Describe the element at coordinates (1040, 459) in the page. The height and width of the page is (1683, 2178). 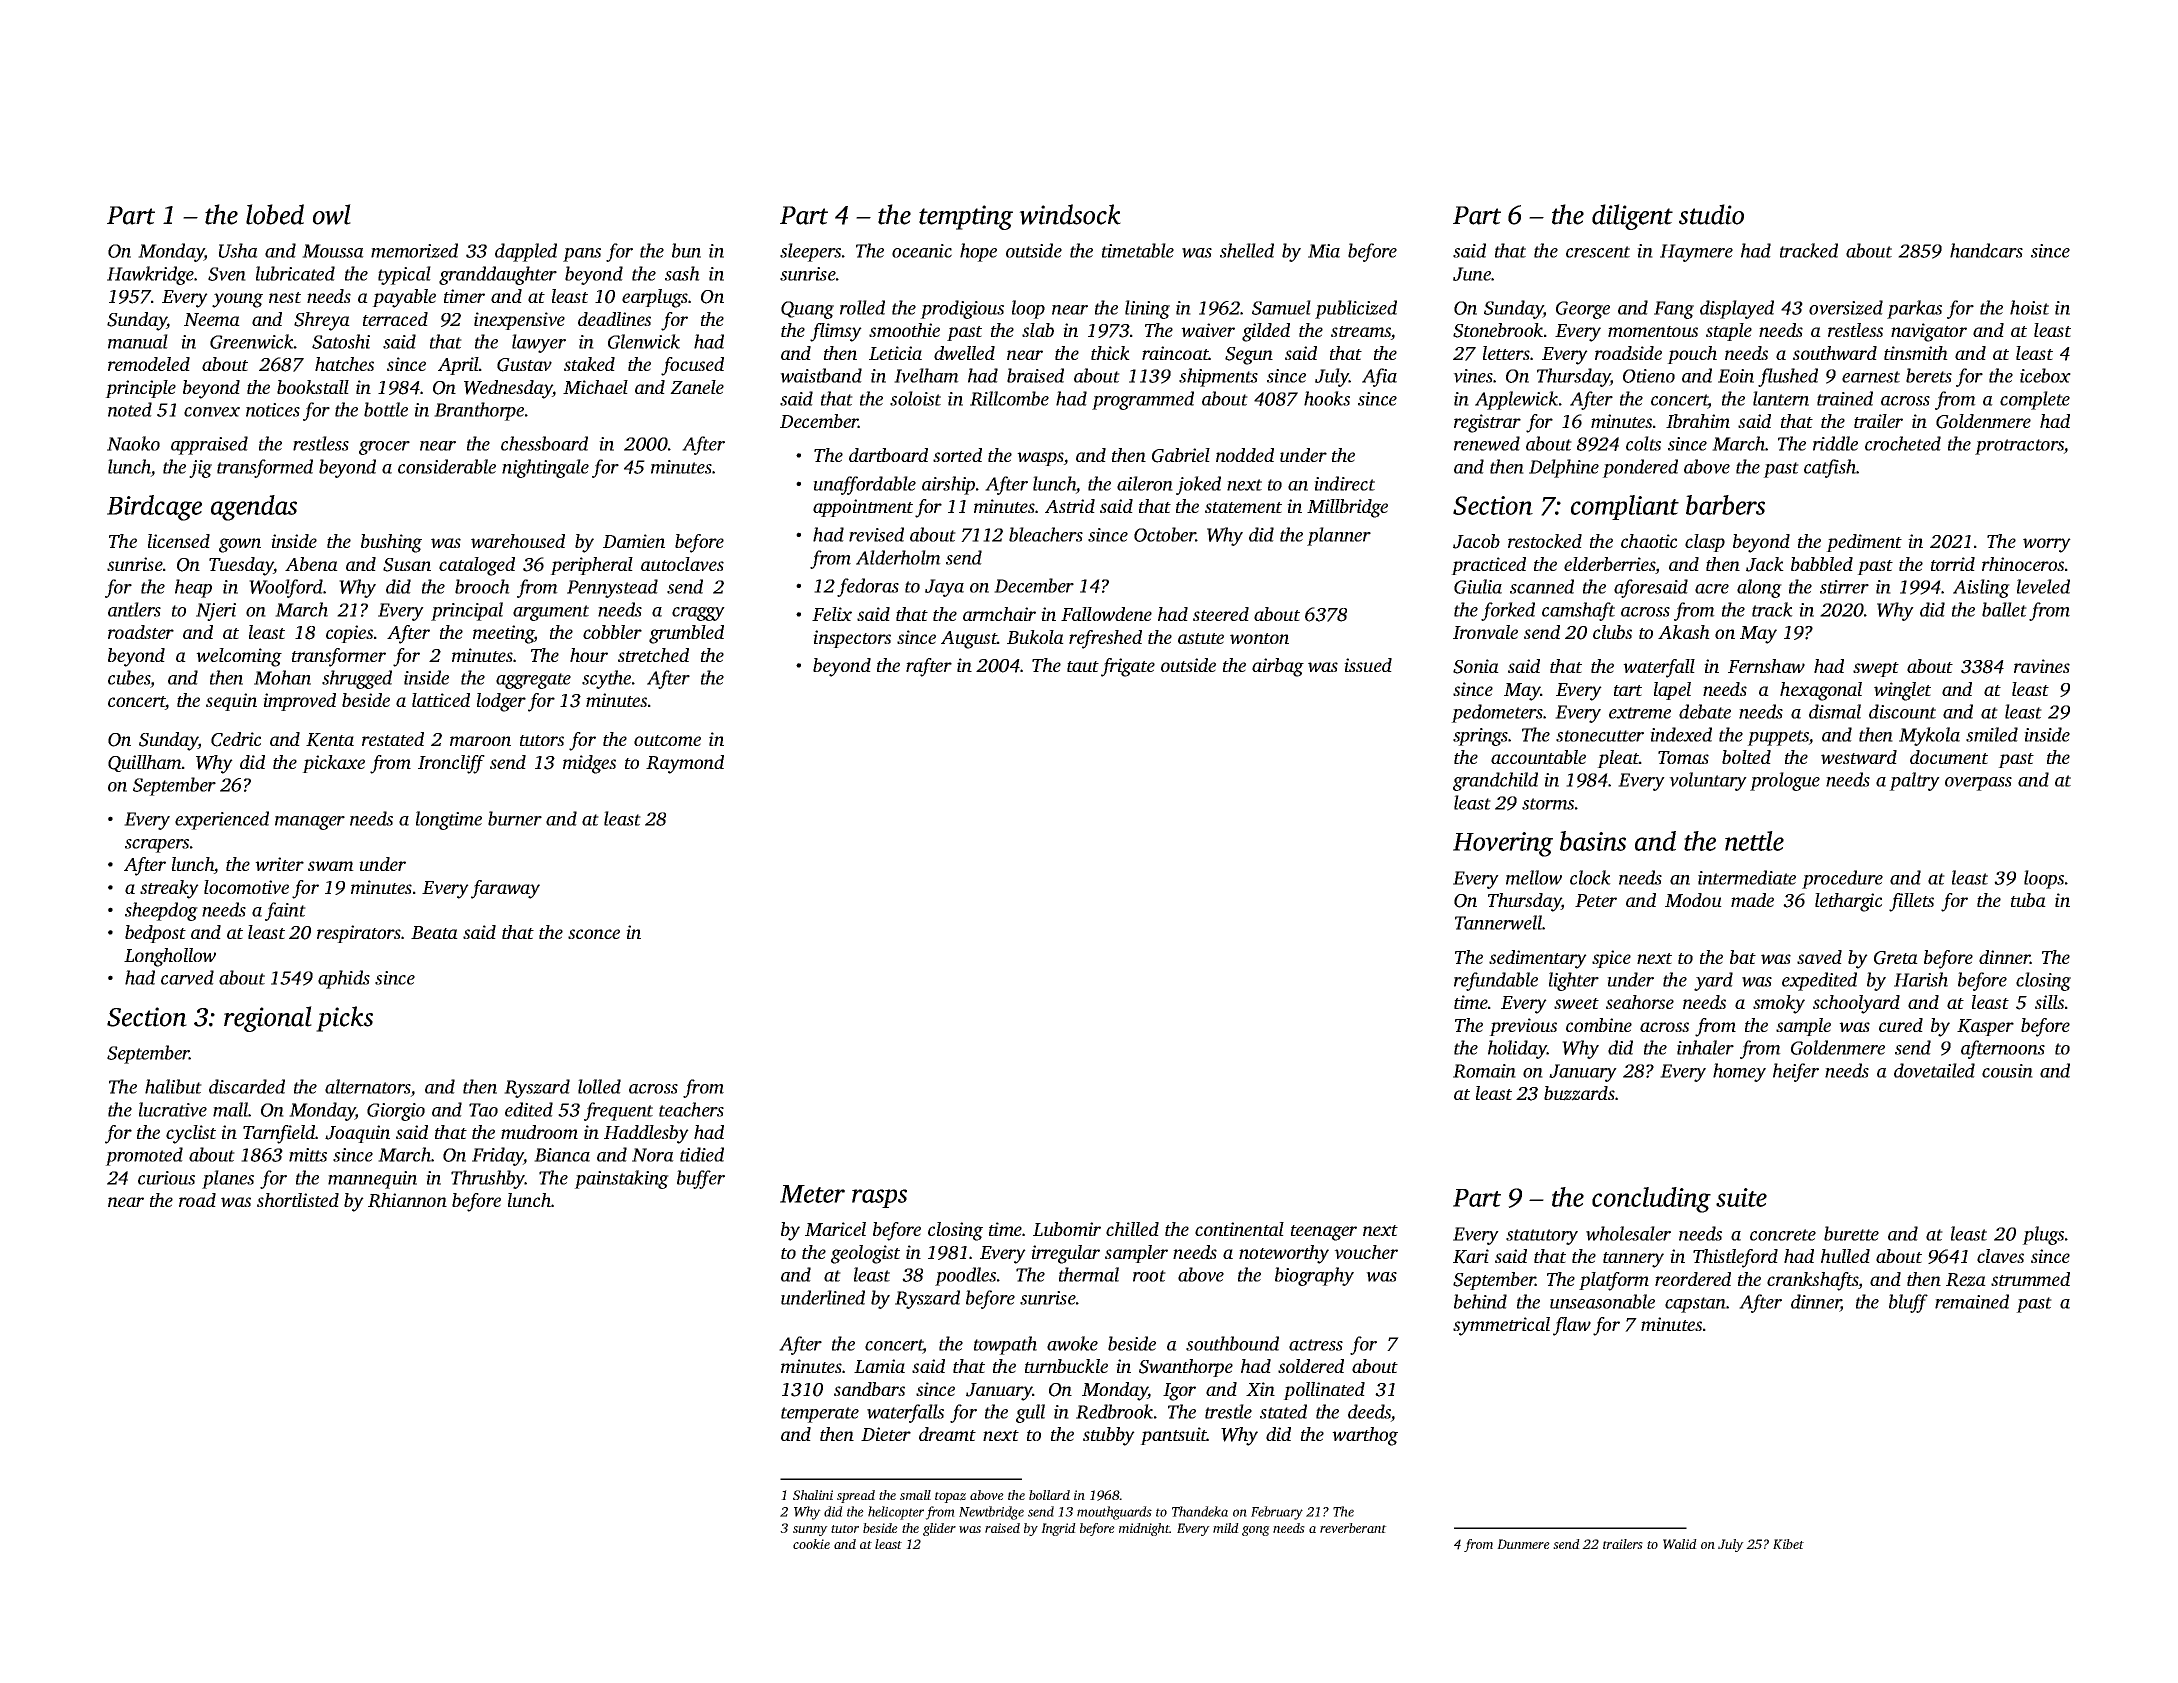
I see `wasps` at that location.
